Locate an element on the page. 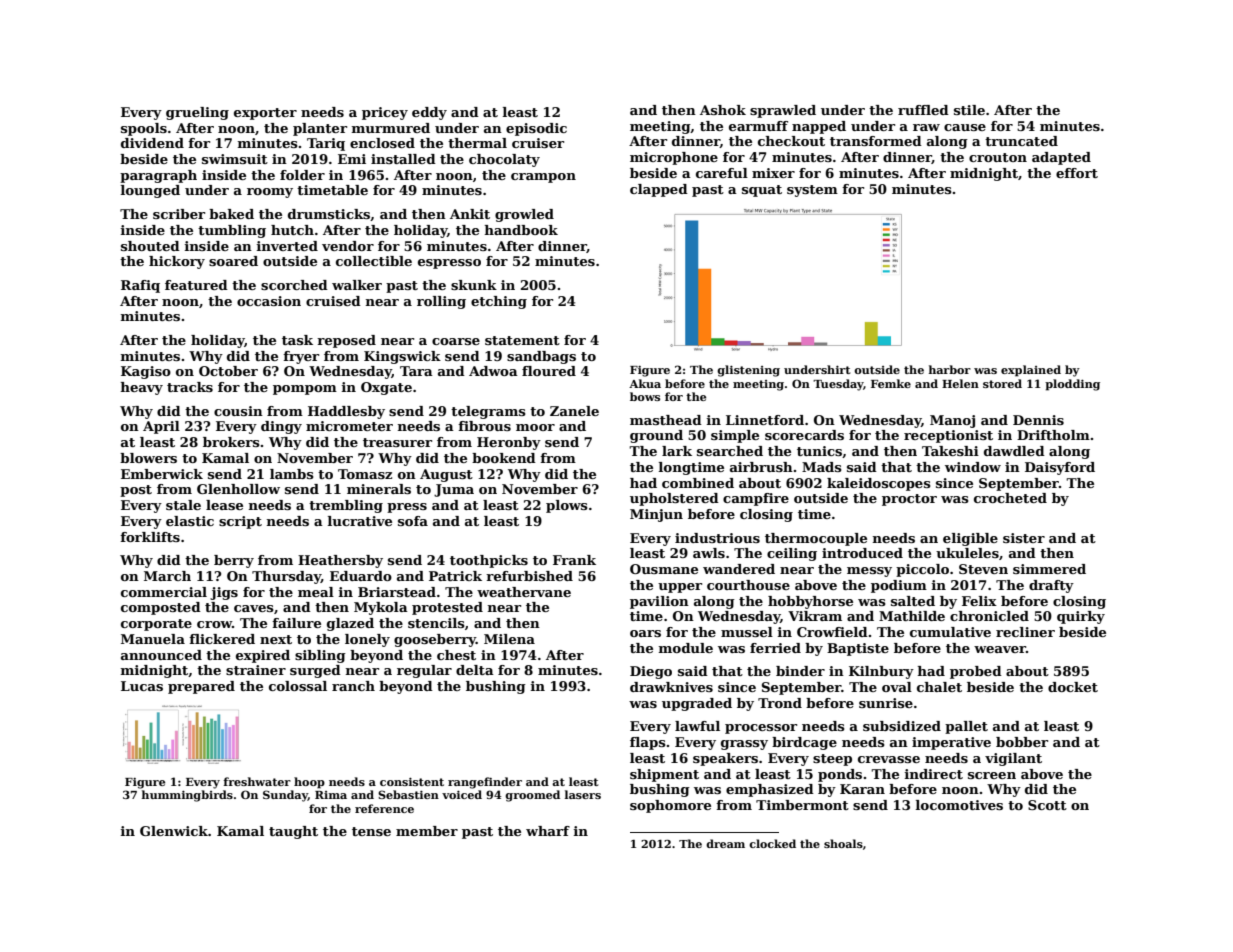  stile is located at coordinates (969, 110).
